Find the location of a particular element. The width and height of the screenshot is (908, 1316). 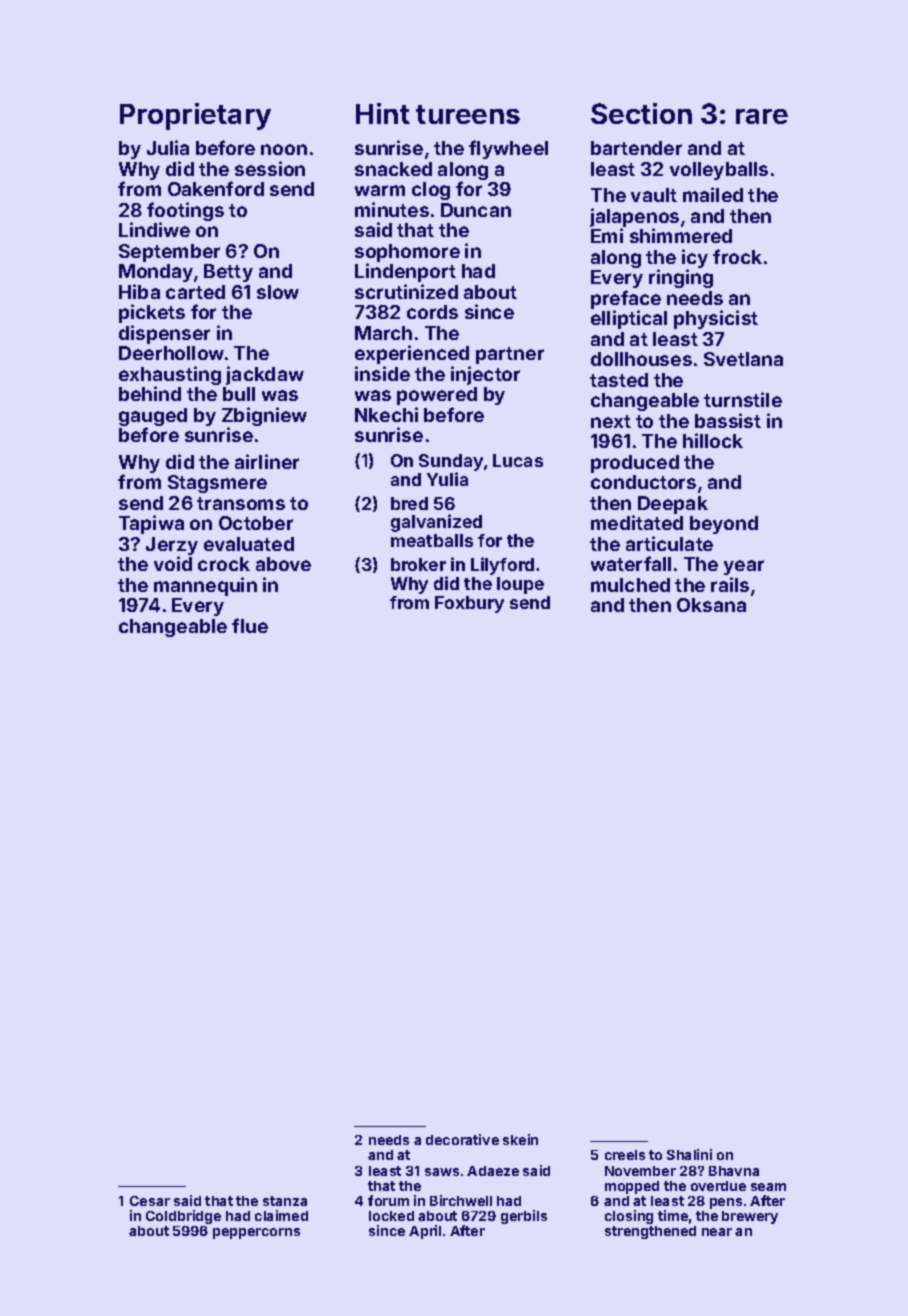

flue is located at coordinates (250, 625).
